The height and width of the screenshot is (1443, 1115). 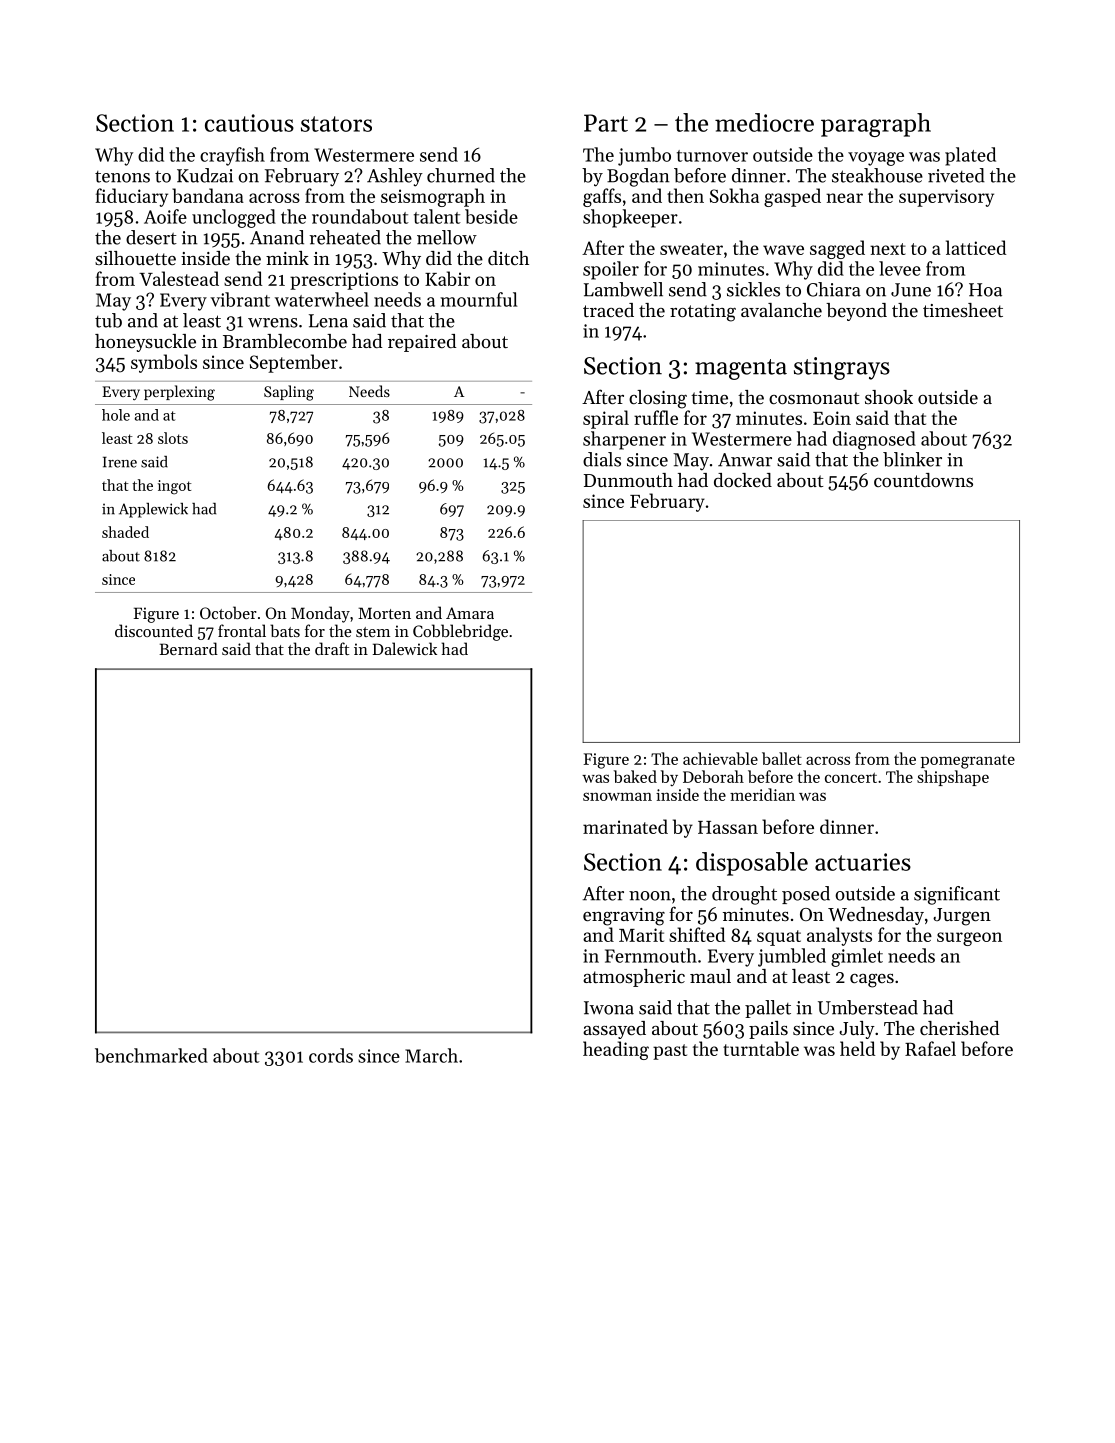 What do you see at coordinates (249, 123) in the screenshot?
I see `cautious` at bounding box center [249, 123].
